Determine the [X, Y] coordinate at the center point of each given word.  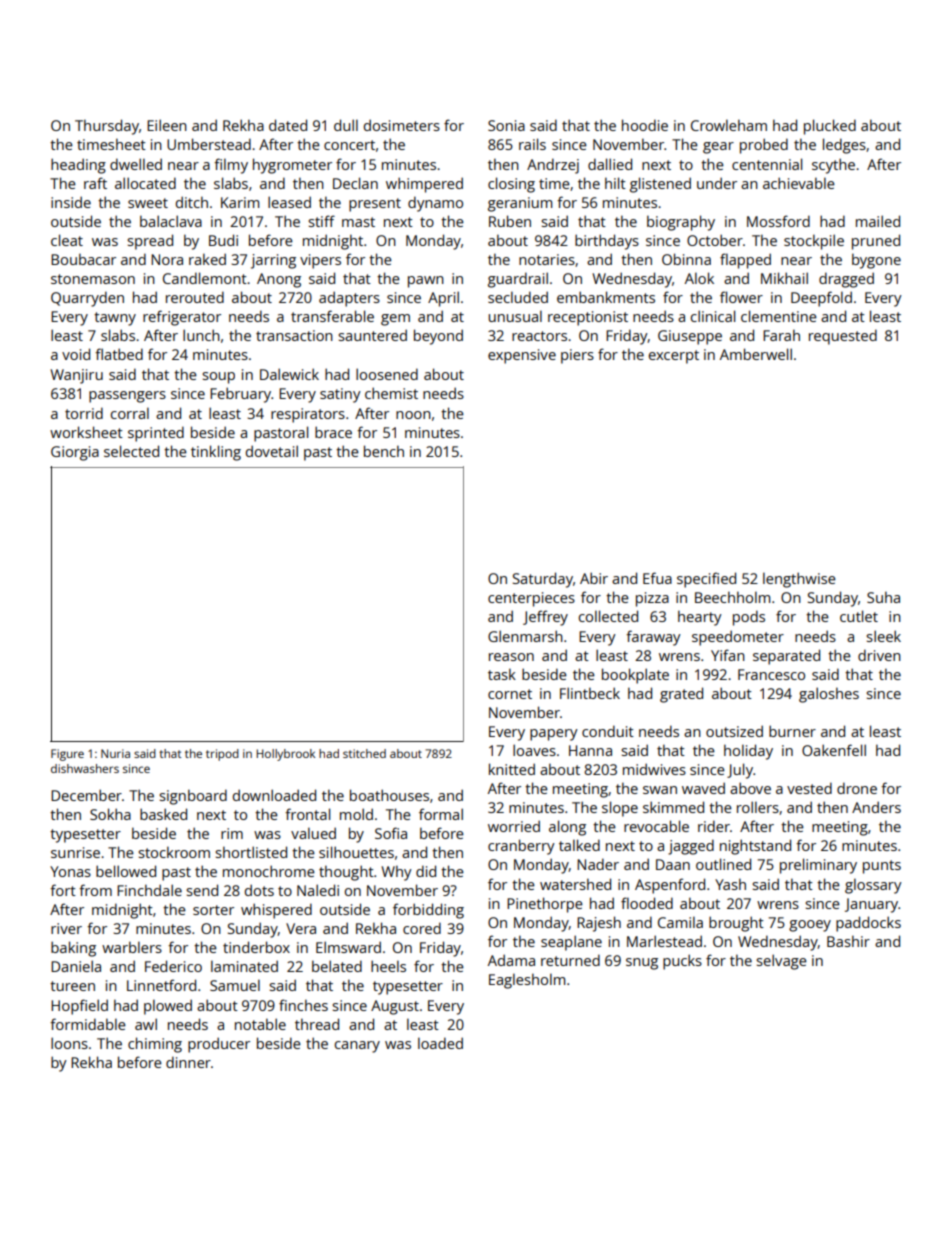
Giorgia [75, 453]
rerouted [195, 297]
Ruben [510, 221]
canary [357, 1047]
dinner [188, 1062]
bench [384, 451]
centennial [767, 164]
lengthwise [799, 580]
